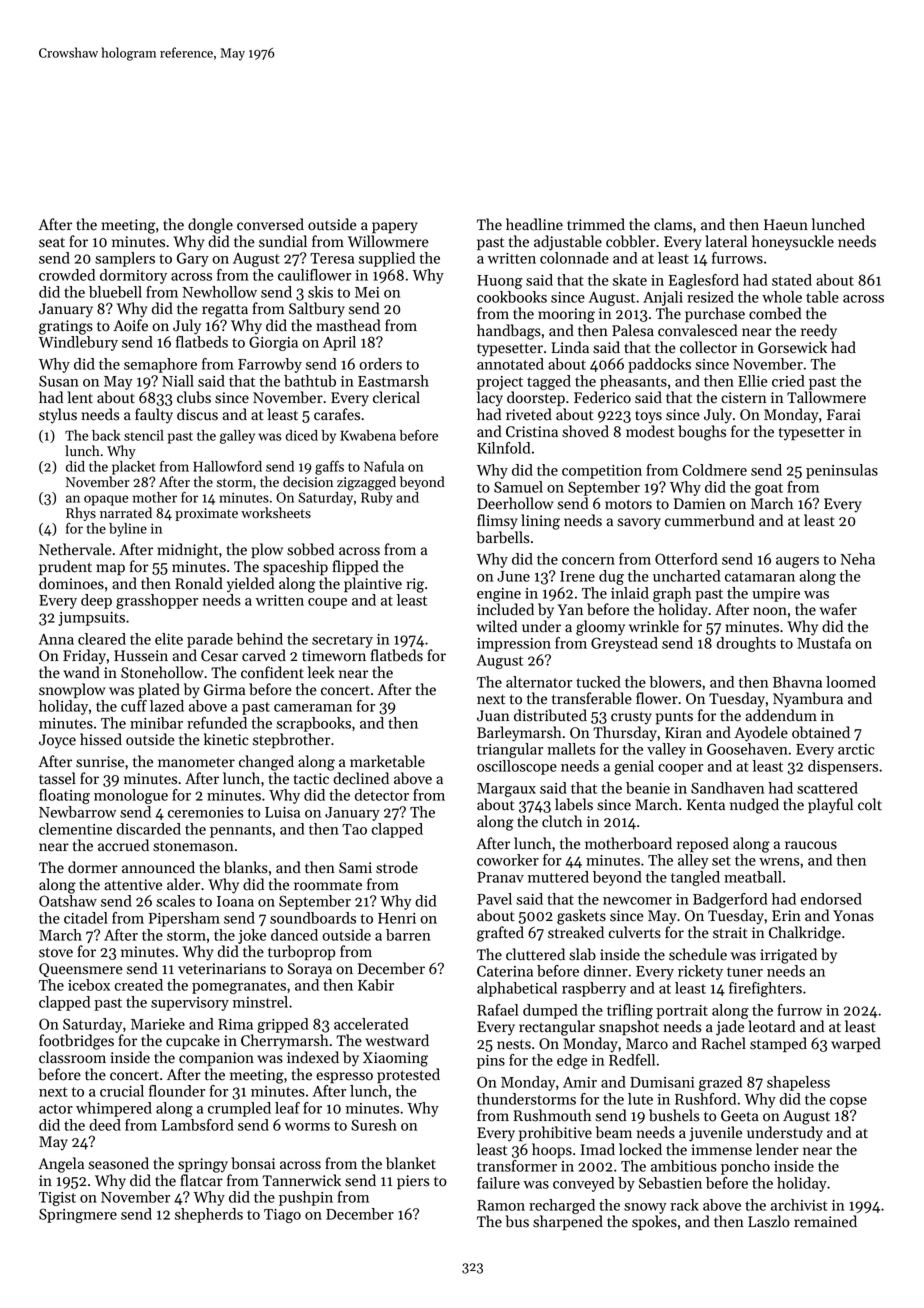  What do you see at coordinates (856, 749) in the image?
I see `arctic` at bounding box center [856, 749].
